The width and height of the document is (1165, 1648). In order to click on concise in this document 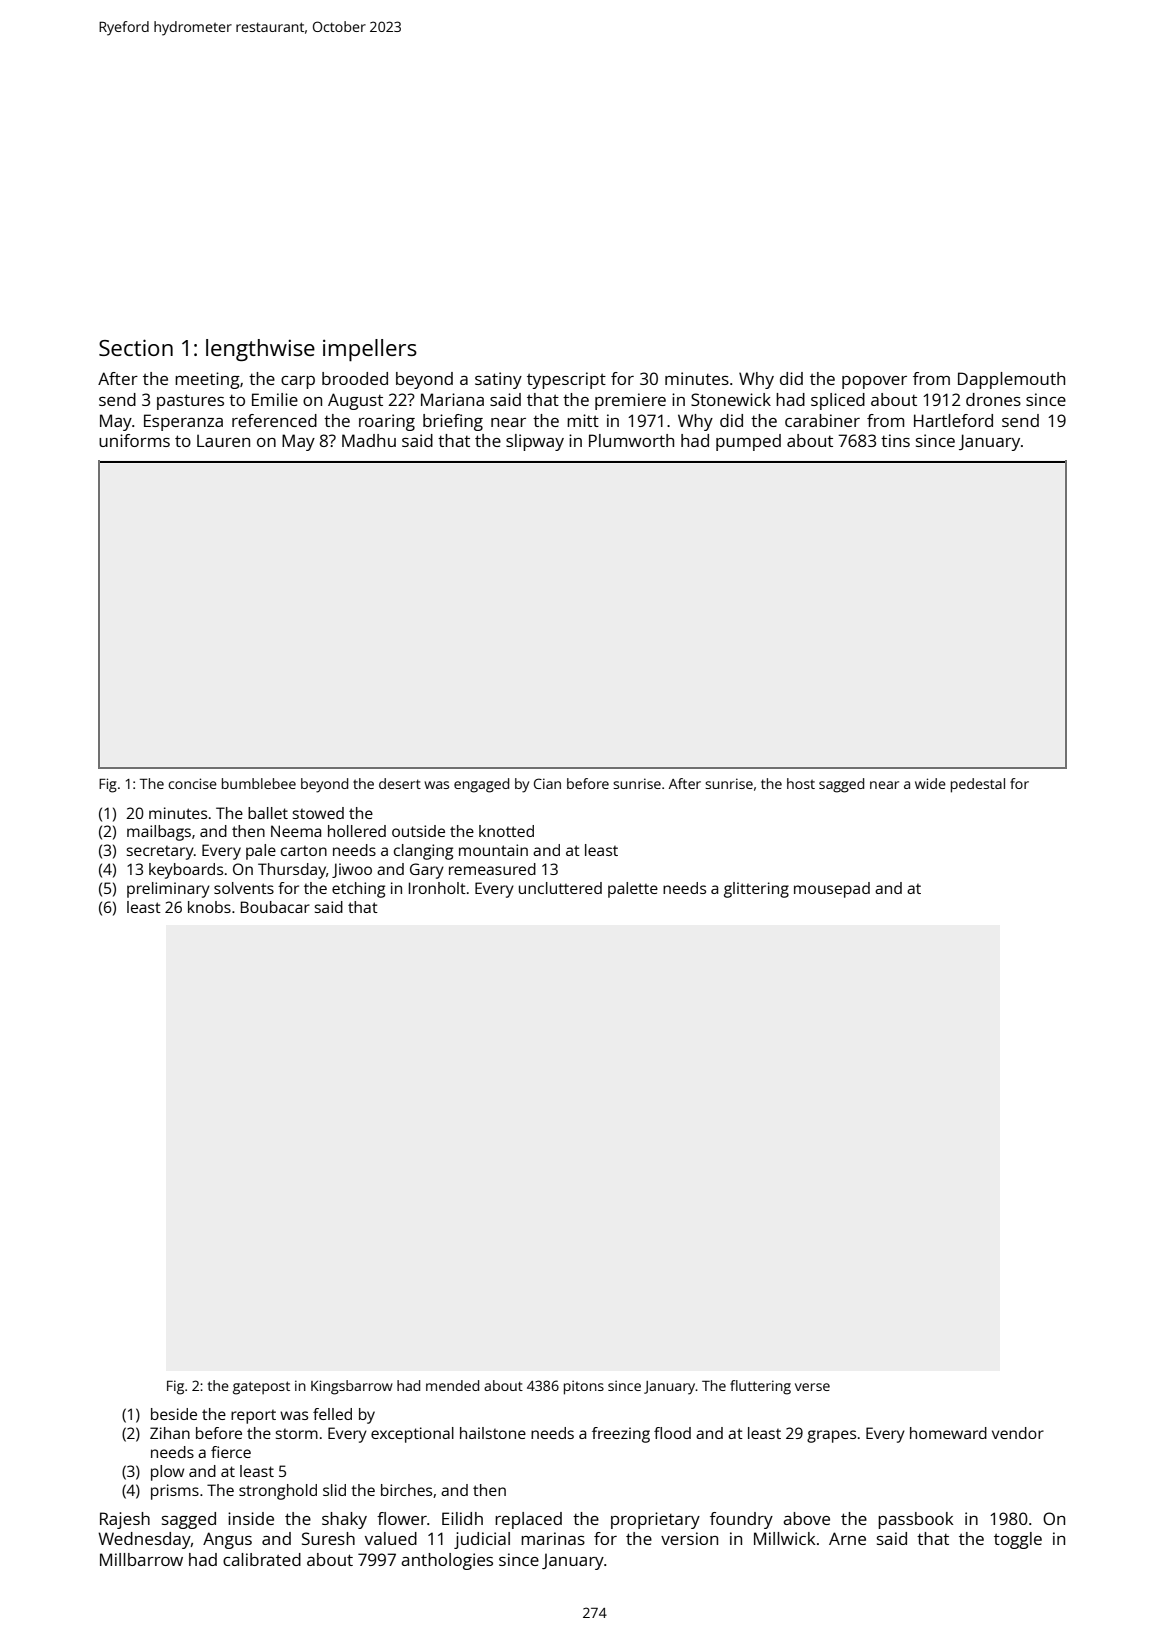, I will do `click(192, 783)`.
